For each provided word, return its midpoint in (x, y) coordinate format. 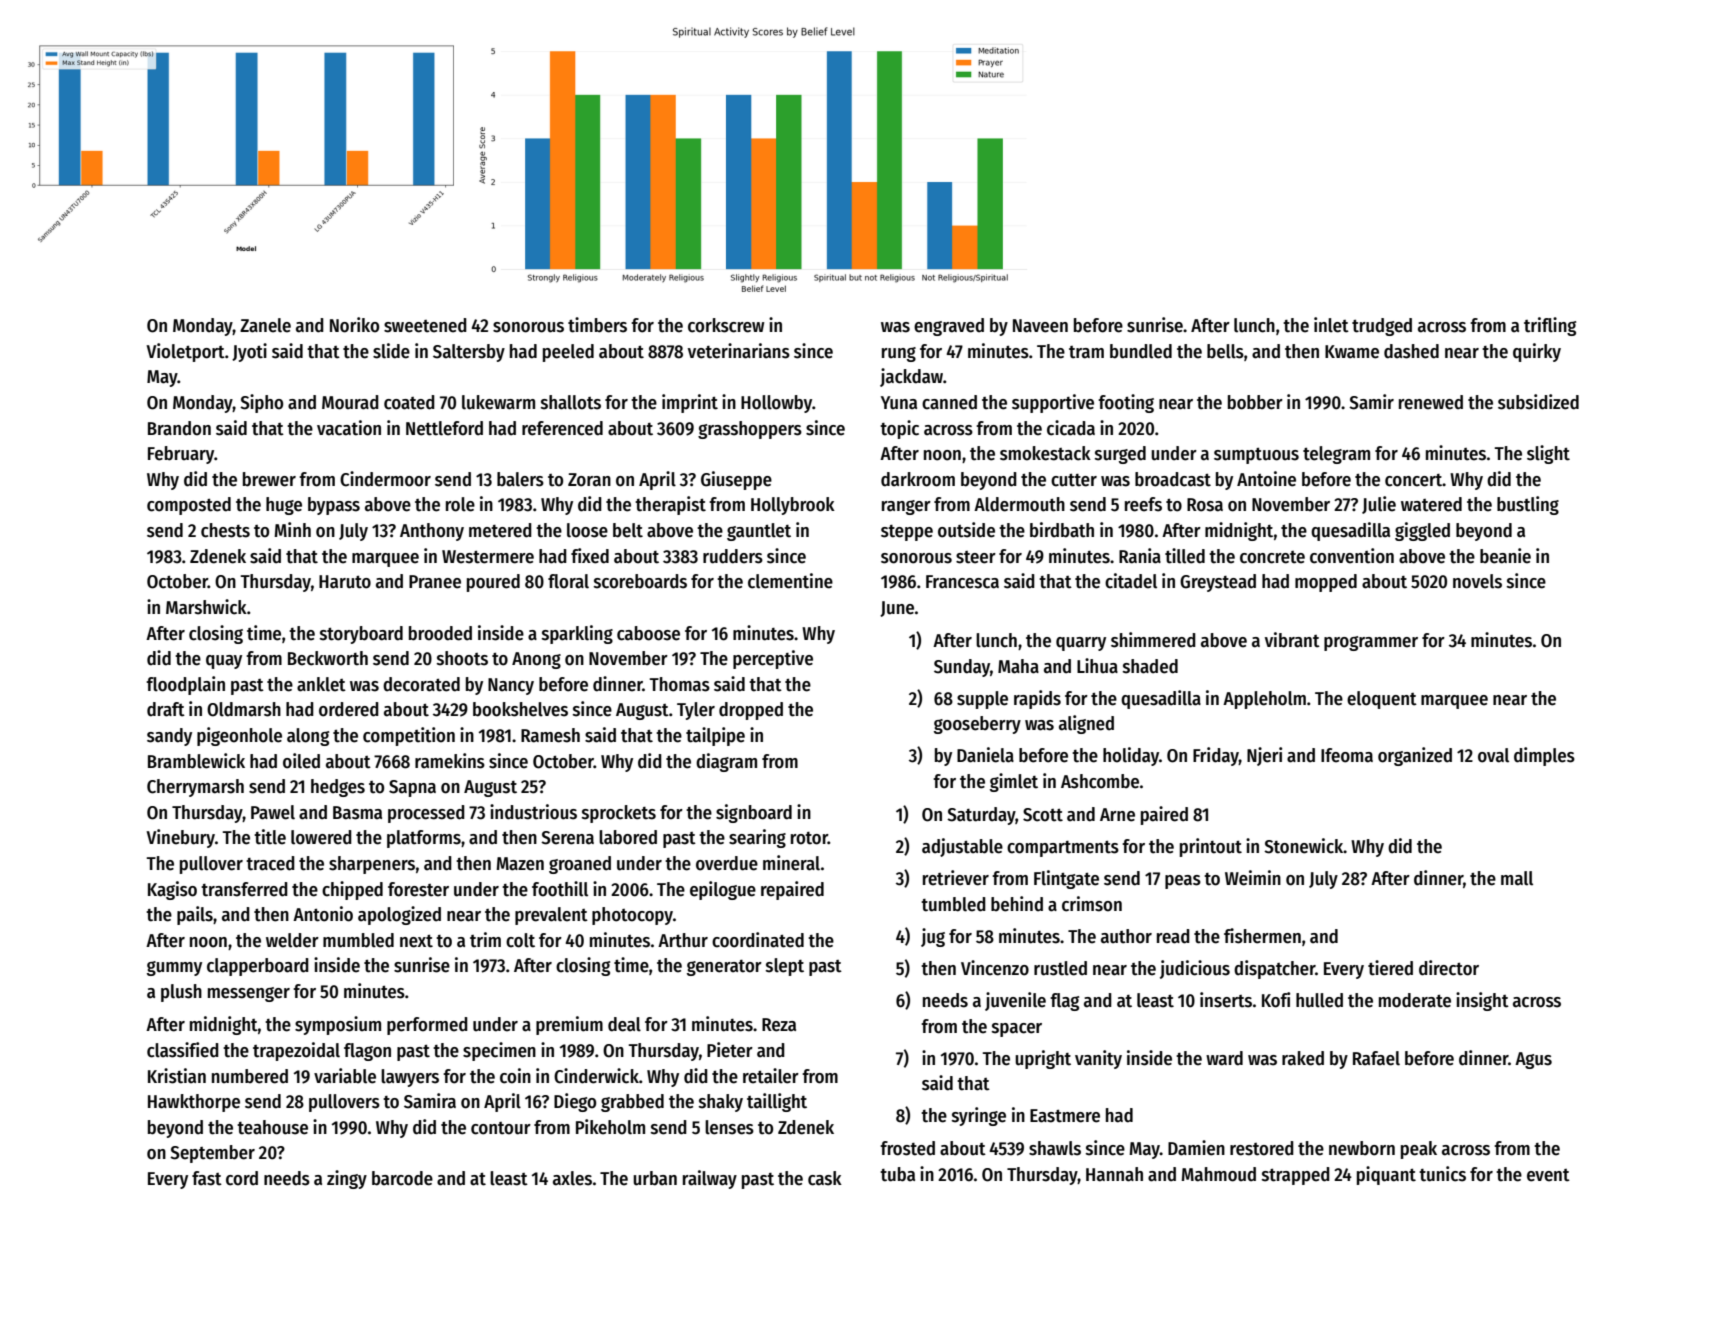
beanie (1505, 556)
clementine (790, 581)
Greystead (1218, 583)
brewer (269, 479)
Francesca (962, 582)
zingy (347, 1179)
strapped (1296, 1176)
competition (409, 736)
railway (710, 1179)
